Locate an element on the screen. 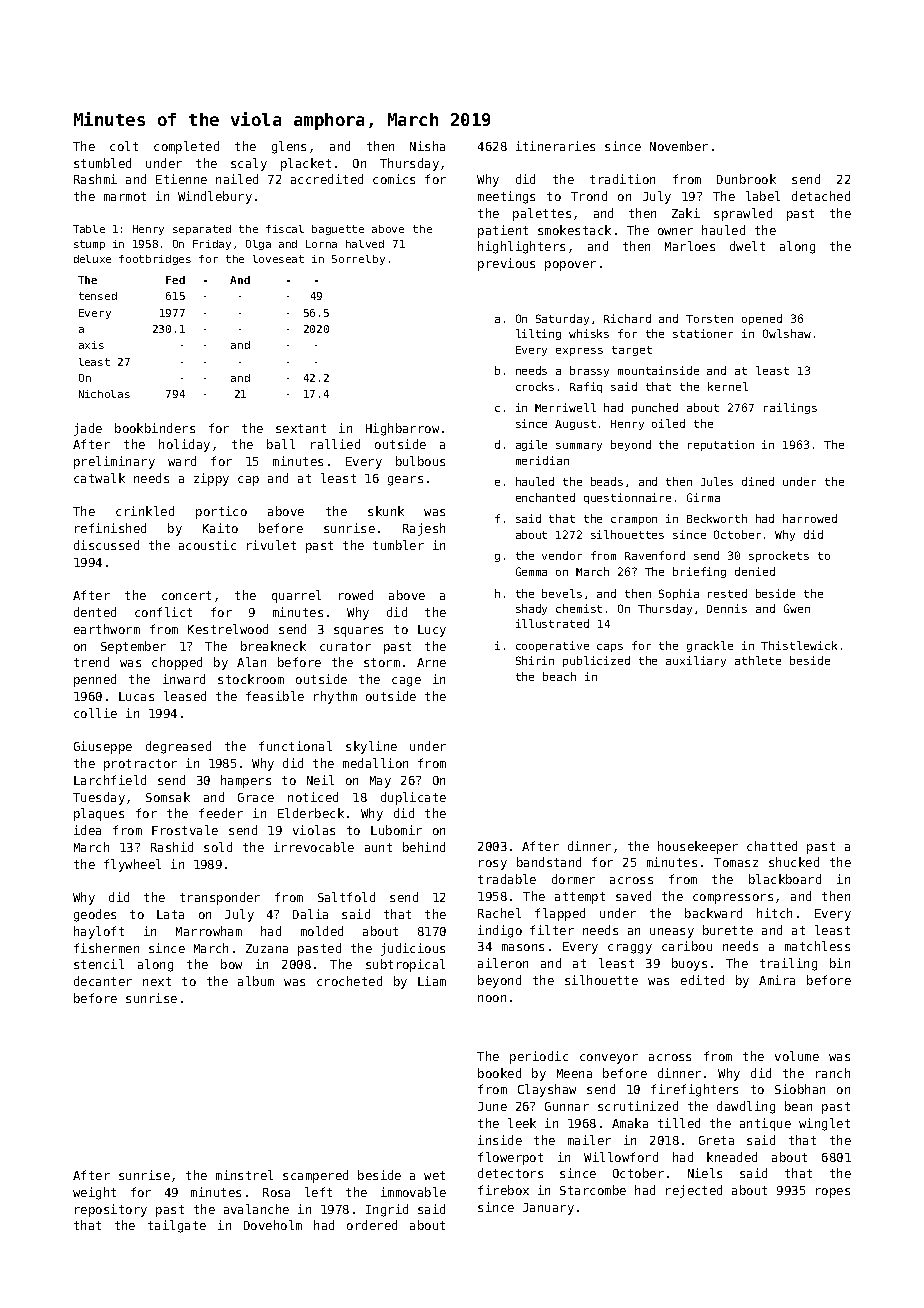 This screenshot has height=1308, width=924. buoys is located at coordinates (689, 964).
